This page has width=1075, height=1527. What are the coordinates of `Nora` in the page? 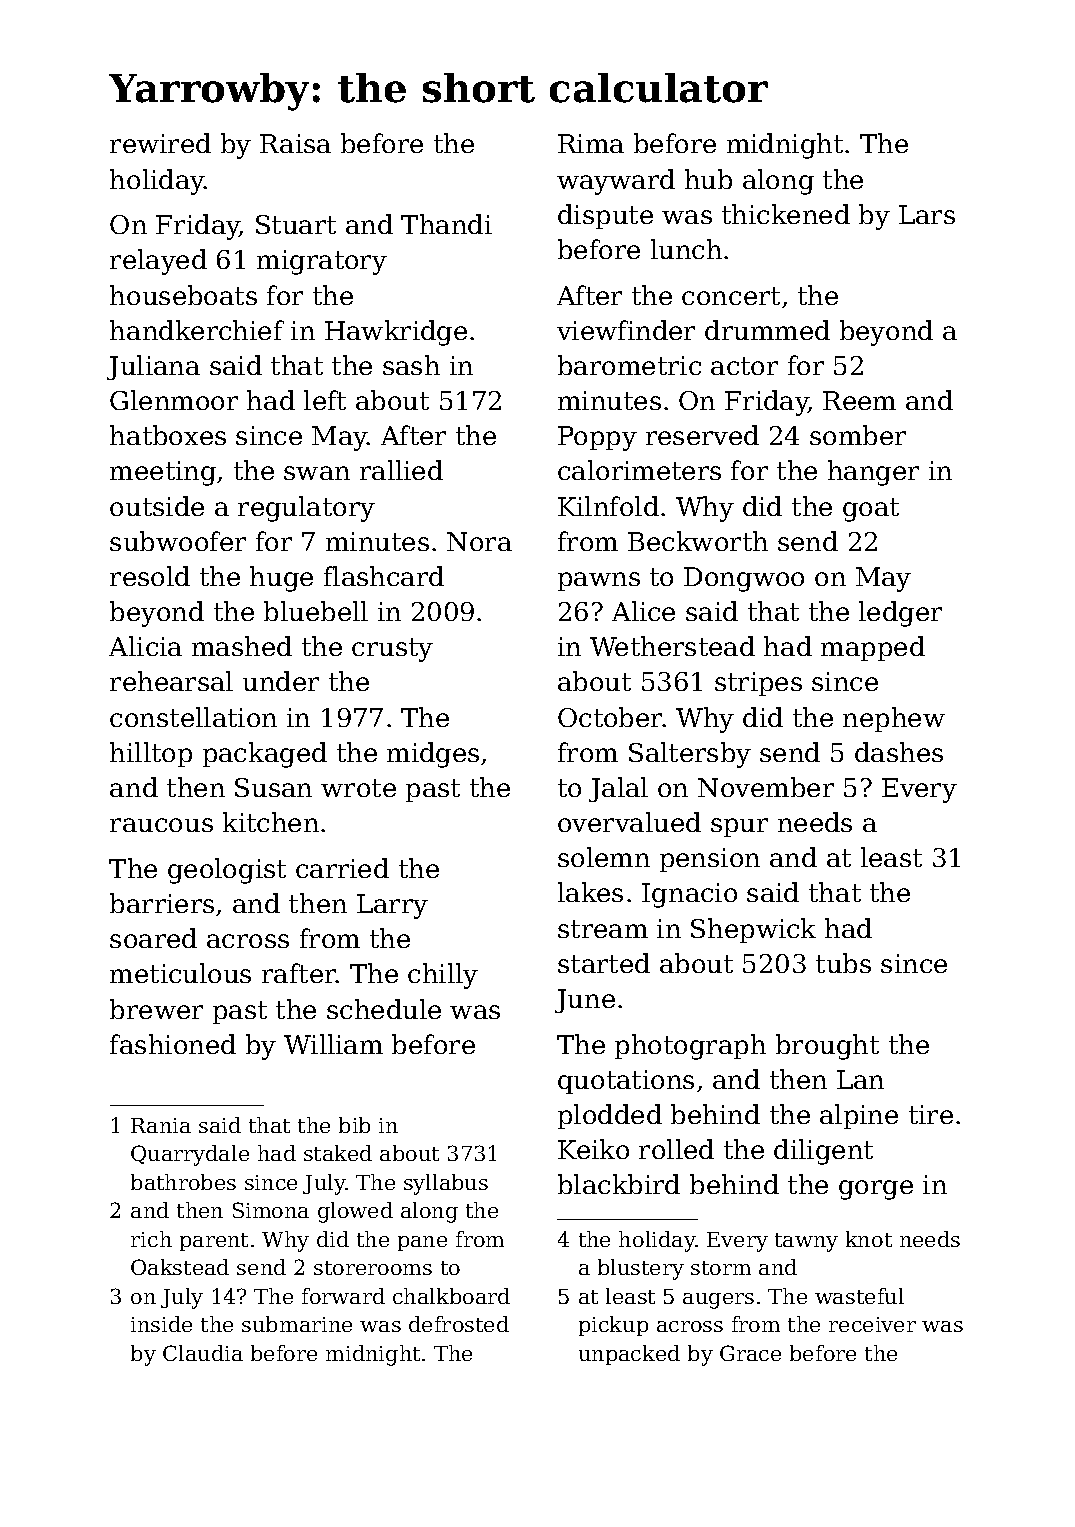 It's located at (479, 541).
